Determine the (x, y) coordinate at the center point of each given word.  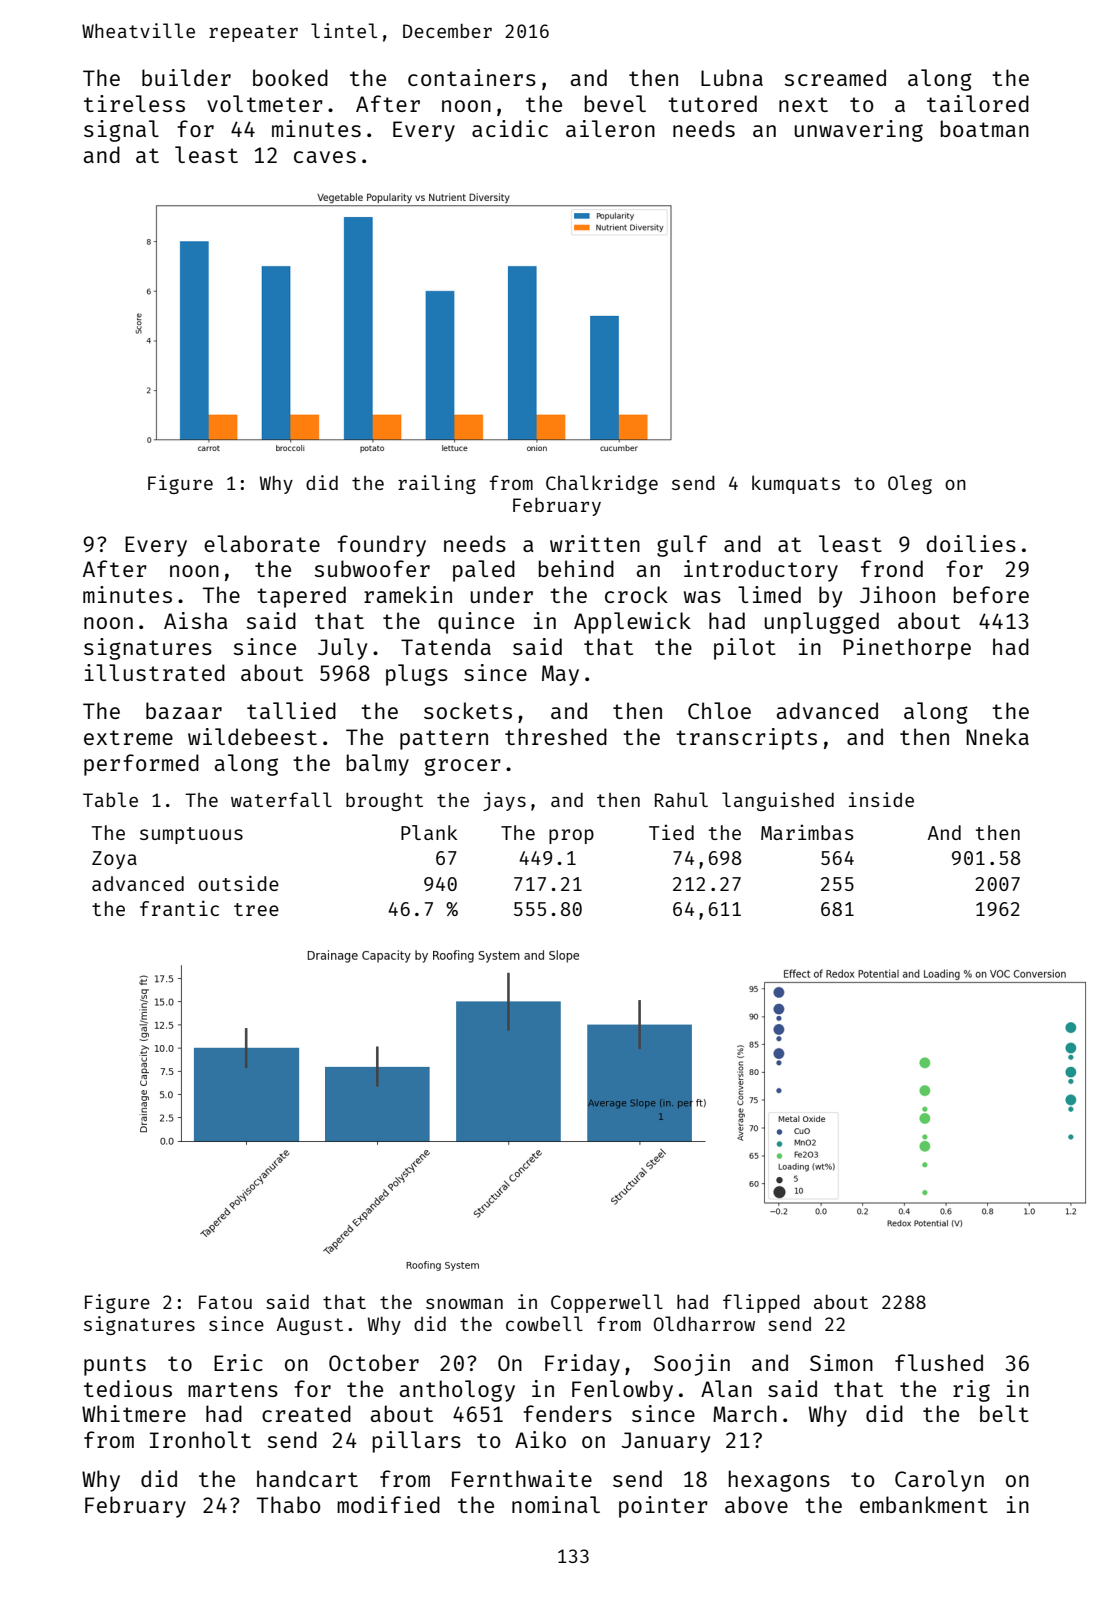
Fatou (225, 1302)
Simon (841, 1362)
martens (233, 1389)
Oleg (910, 484)
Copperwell (607, 1303)
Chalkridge (602, 484)
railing (437, 484)
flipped (761, 1303)
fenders (567, 1413)
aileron (610, 128)
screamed (835, 77)
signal (121, 131)
